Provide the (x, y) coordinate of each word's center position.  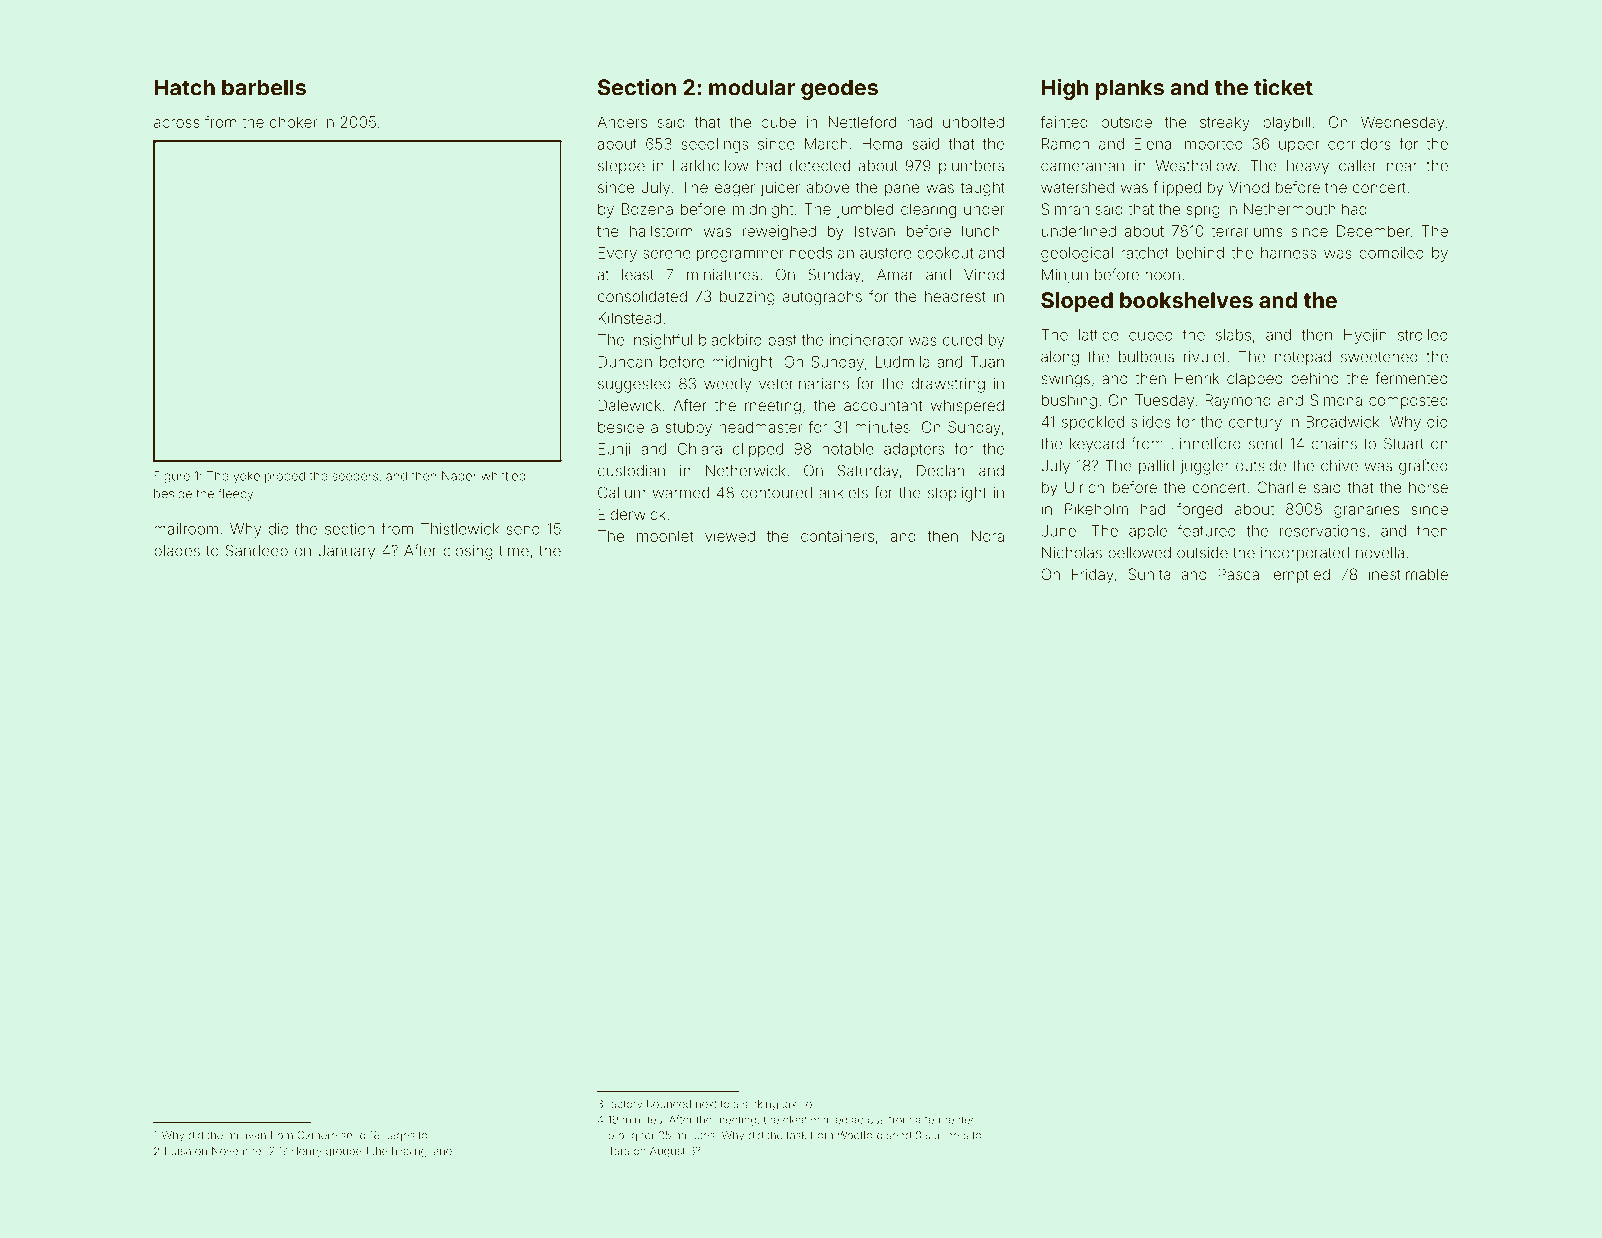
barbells (264, 87)
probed (285, 477)
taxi (790, 1104)
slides (1151, 422)
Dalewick (629, 405)
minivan (246, 1135)
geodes (839, 89)
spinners (947, 1136)
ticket (1283, 87)
